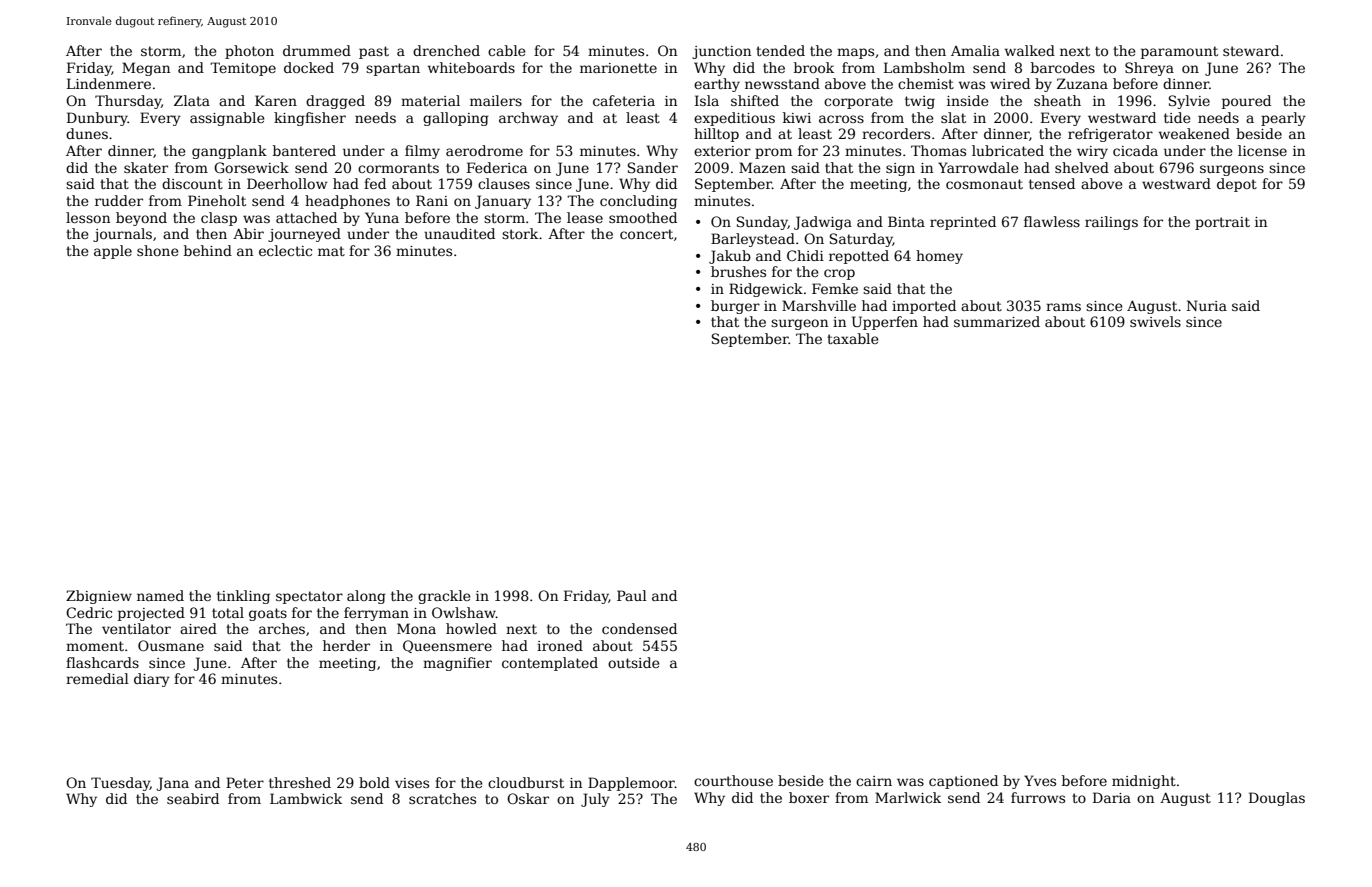 Image resolution: width=1372 pixels, height=887 pixels. What do you see at coordinates (152, 680) in the screenshot?
I see `diary` at bounding box center [152, 680].
